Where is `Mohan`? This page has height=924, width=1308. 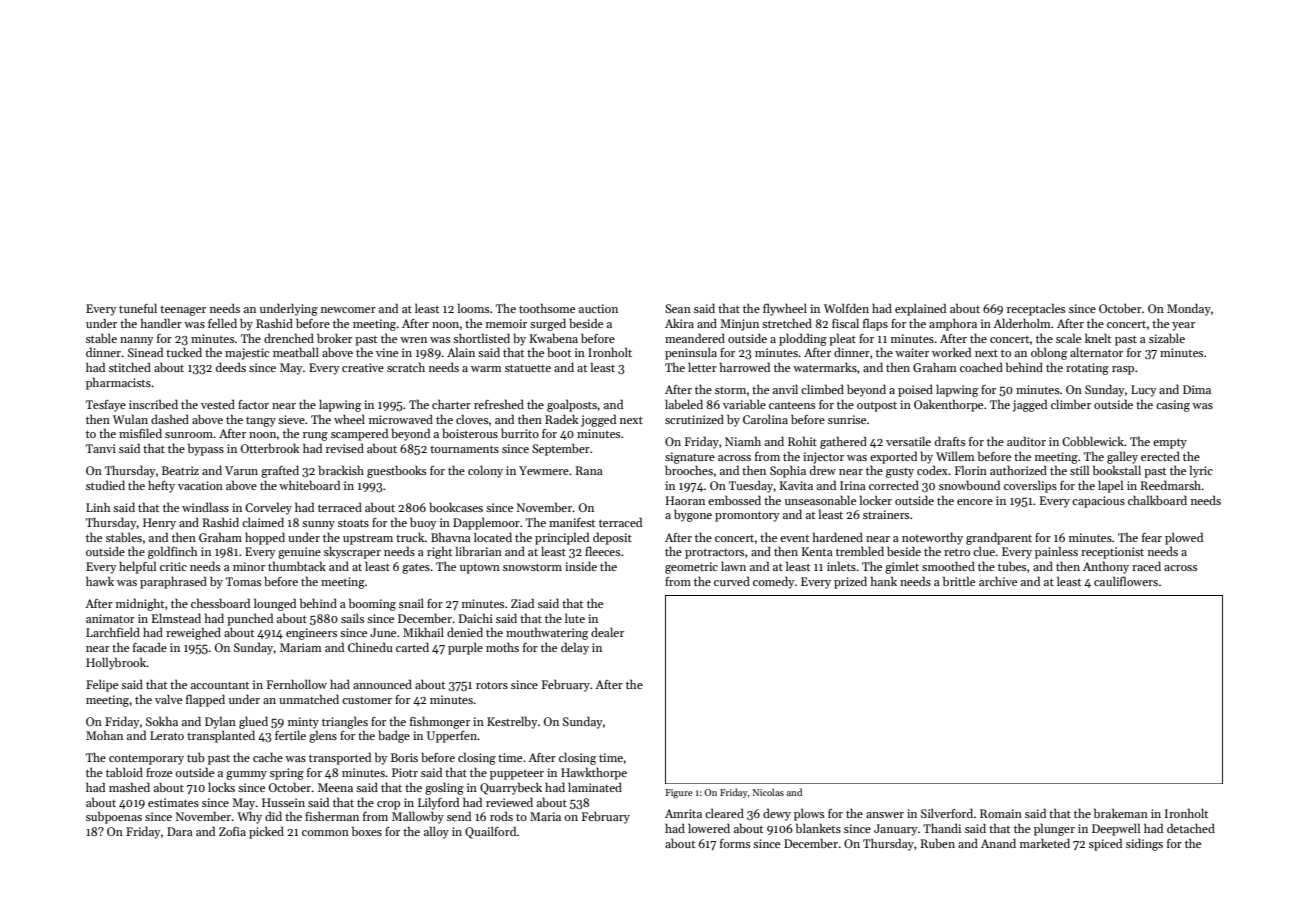
Mohan is located at coordinates (104, 735).
